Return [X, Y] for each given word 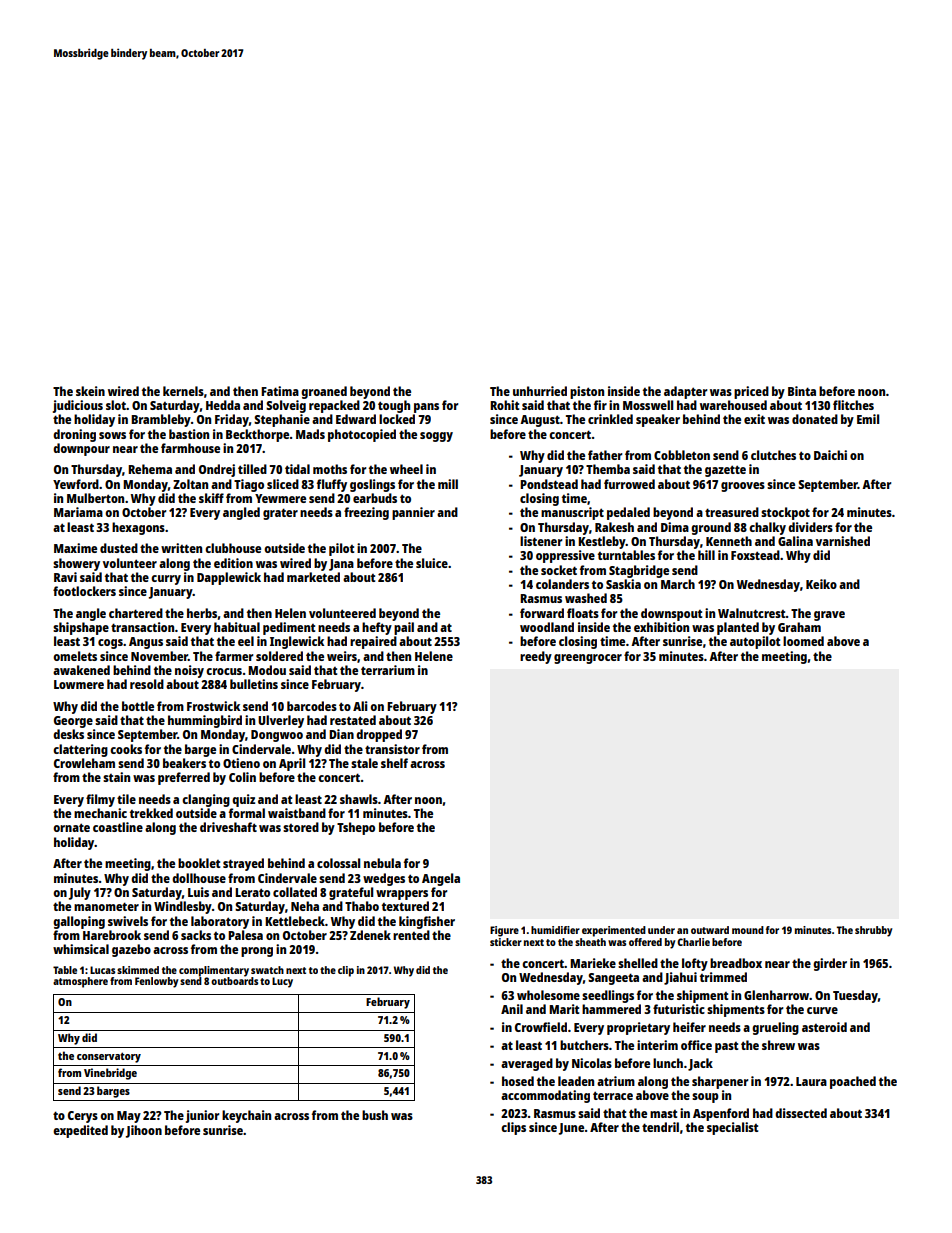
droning [74, 435]
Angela [441, 879]
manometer [106, 906]
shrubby [873, 931]
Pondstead [549, 484]
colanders [562, 584]
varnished [843, 541]
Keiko [821, 584]
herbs [202, 613]
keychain [246, 1116]
